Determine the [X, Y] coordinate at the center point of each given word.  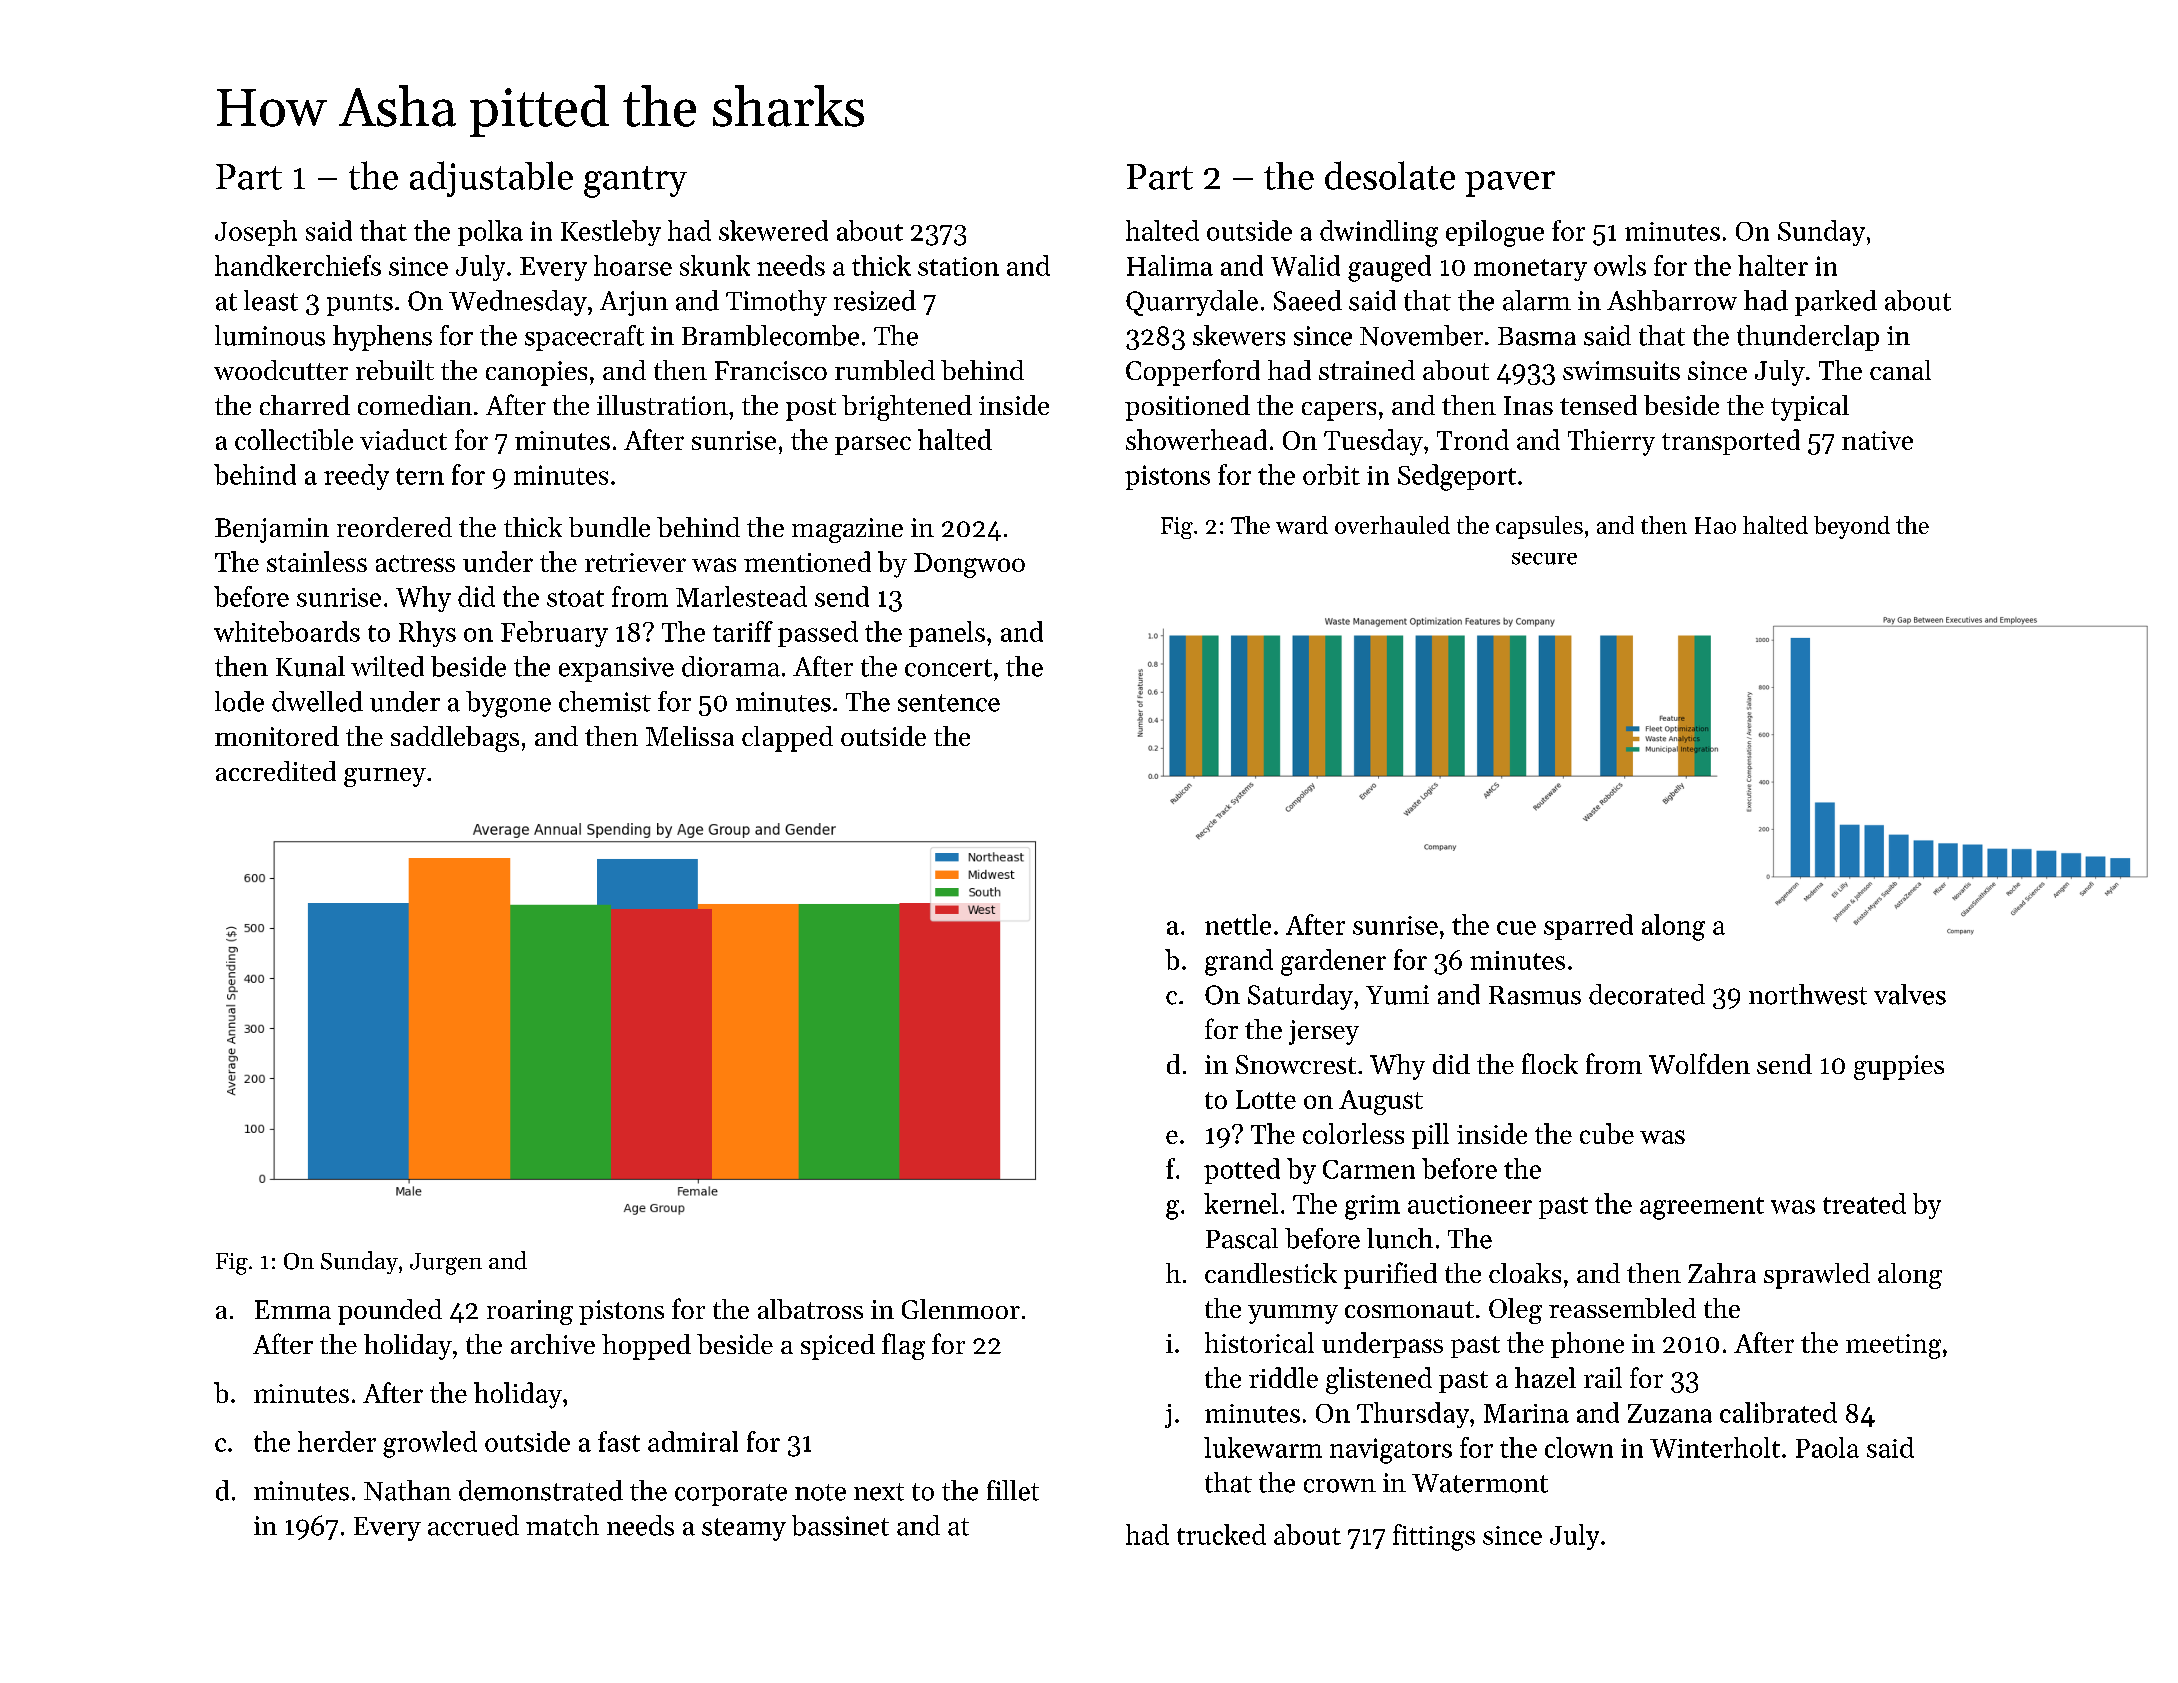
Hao [1715, 525]
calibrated [1778, 1412]
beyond [1852, 527]
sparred [1588, 927]
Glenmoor [961, 1309]
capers [1339, 411]
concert [948, 668]
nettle [1238, 924]
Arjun [634, 303]
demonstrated [541, 1490]
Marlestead [741, 596]
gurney [385, 777]
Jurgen [446, 1264]
